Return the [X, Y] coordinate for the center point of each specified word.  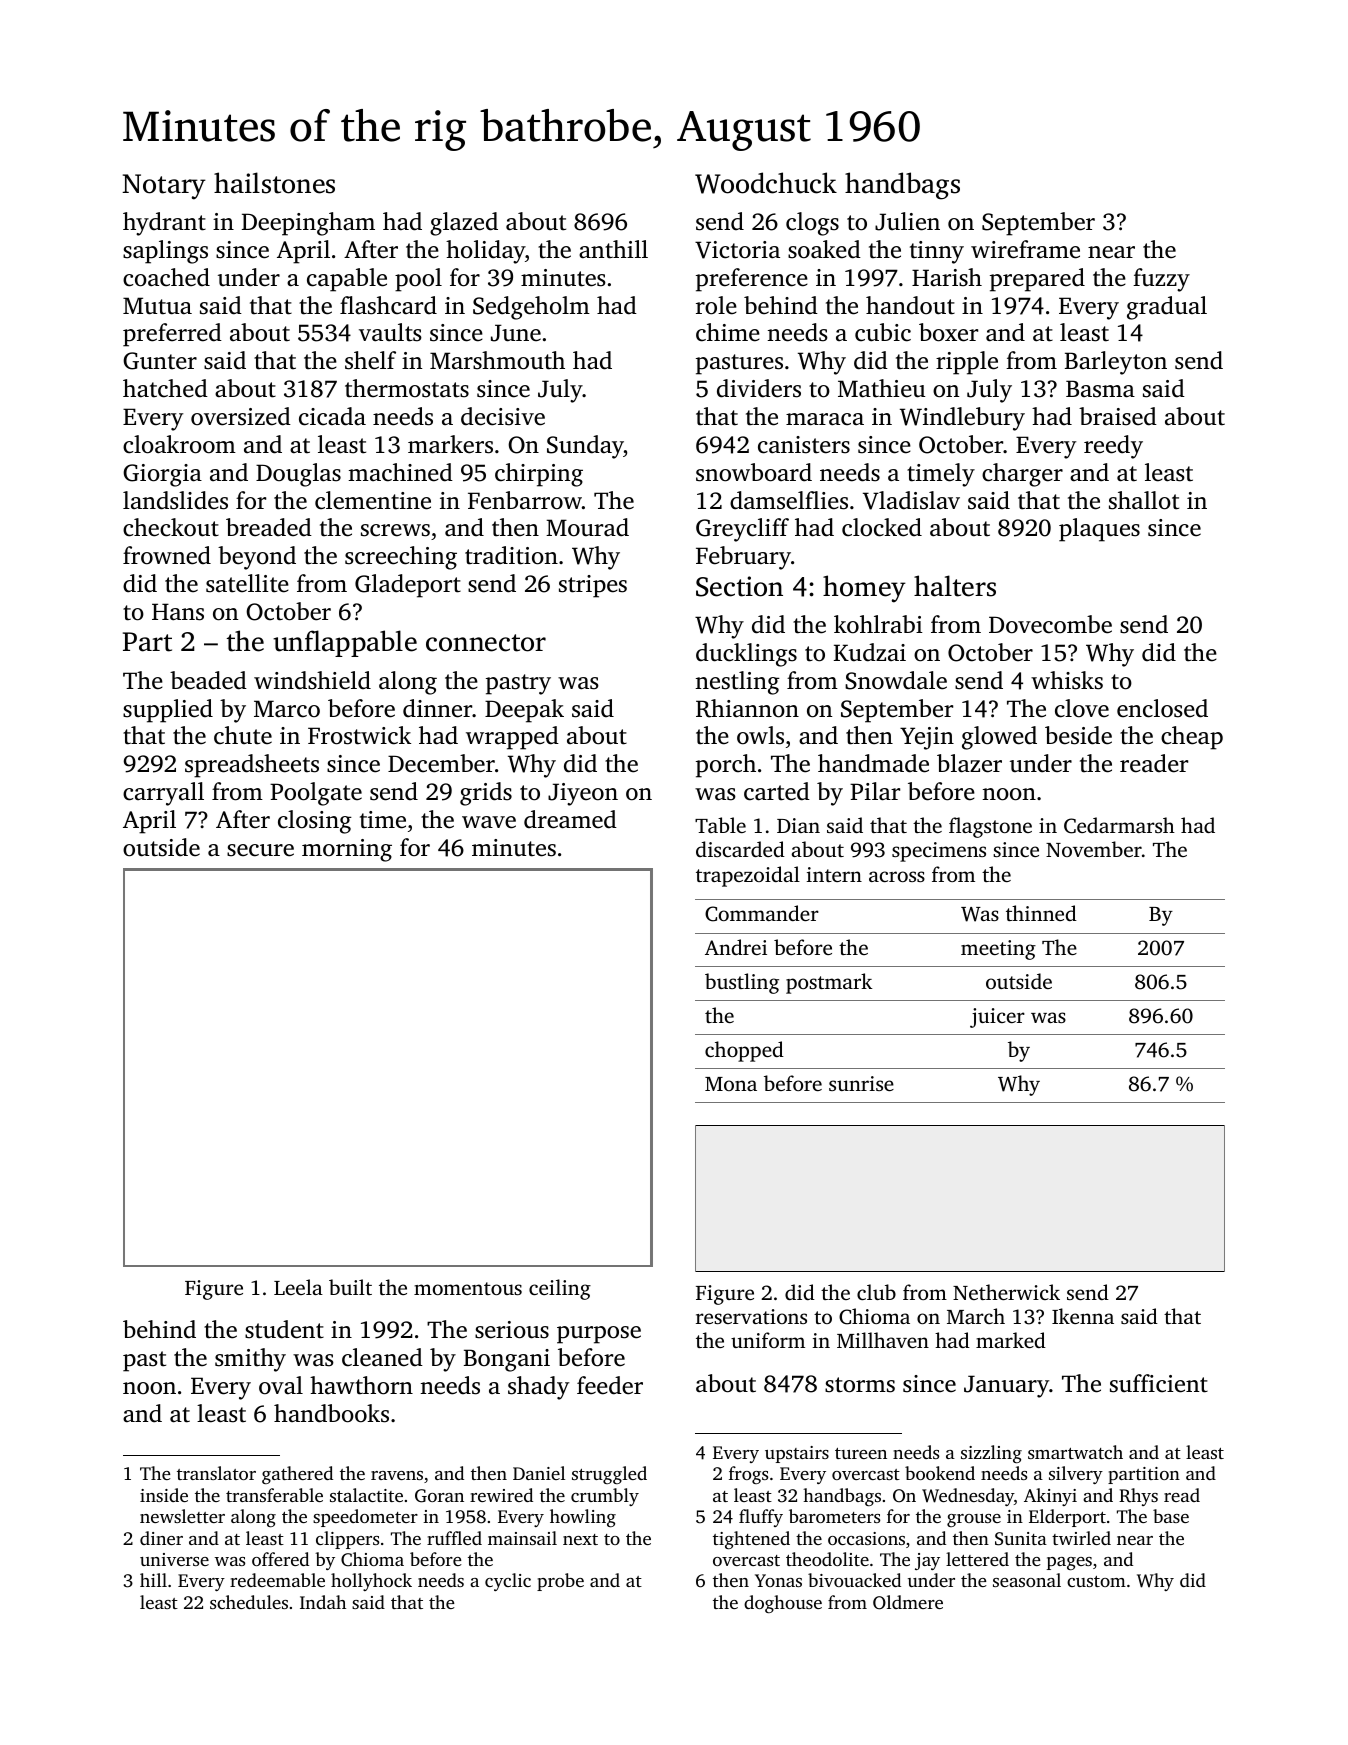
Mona [731, 1084]
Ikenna [1083, 1316]
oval [281, 1385]
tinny [937, 252]
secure [260, 850]
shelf [370, 360]
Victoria [737, 250]
